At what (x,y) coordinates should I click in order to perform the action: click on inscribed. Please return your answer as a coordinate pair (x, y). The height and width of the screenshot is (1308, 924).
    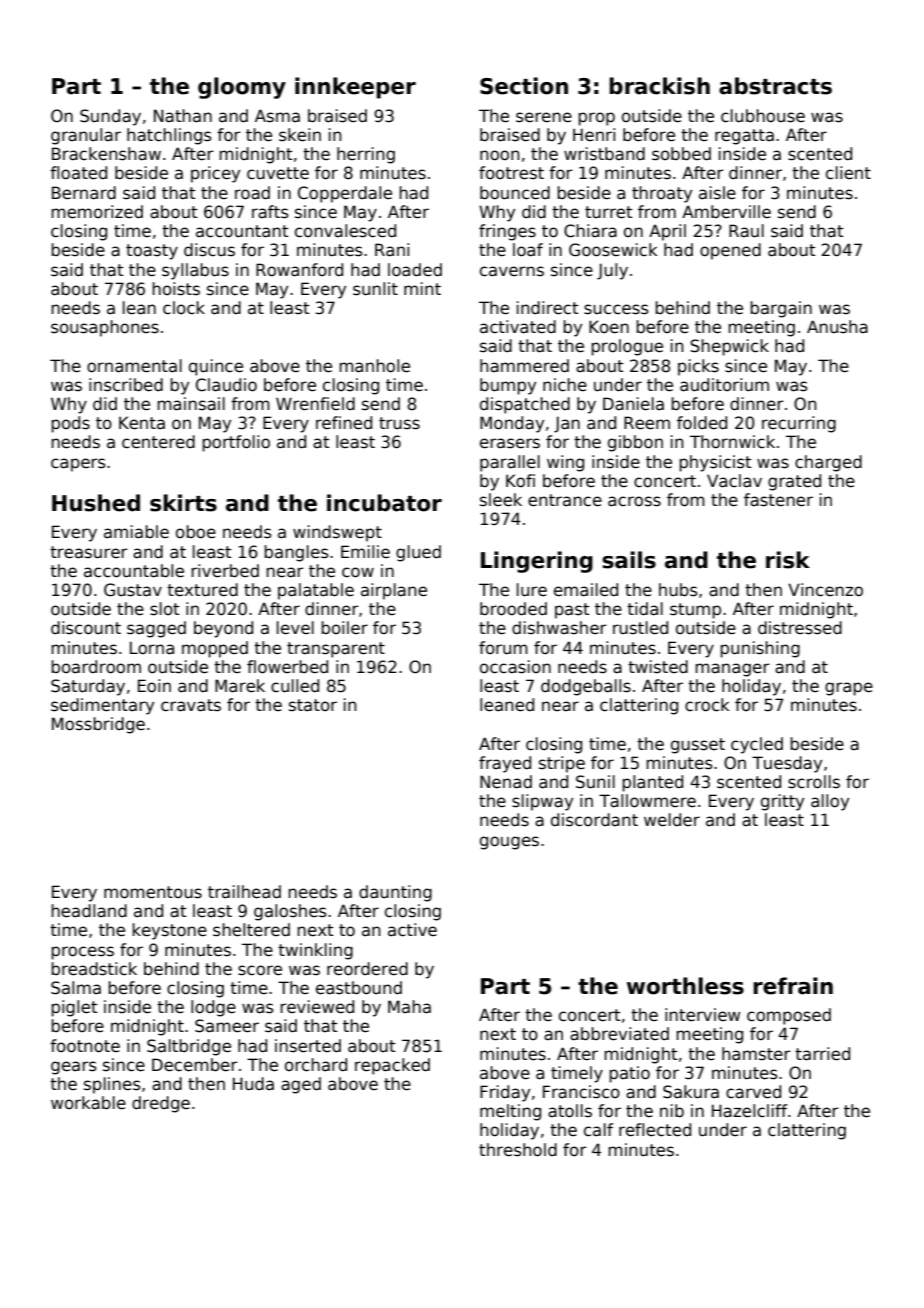
    Looking at the image, I should click on (126, 385).
